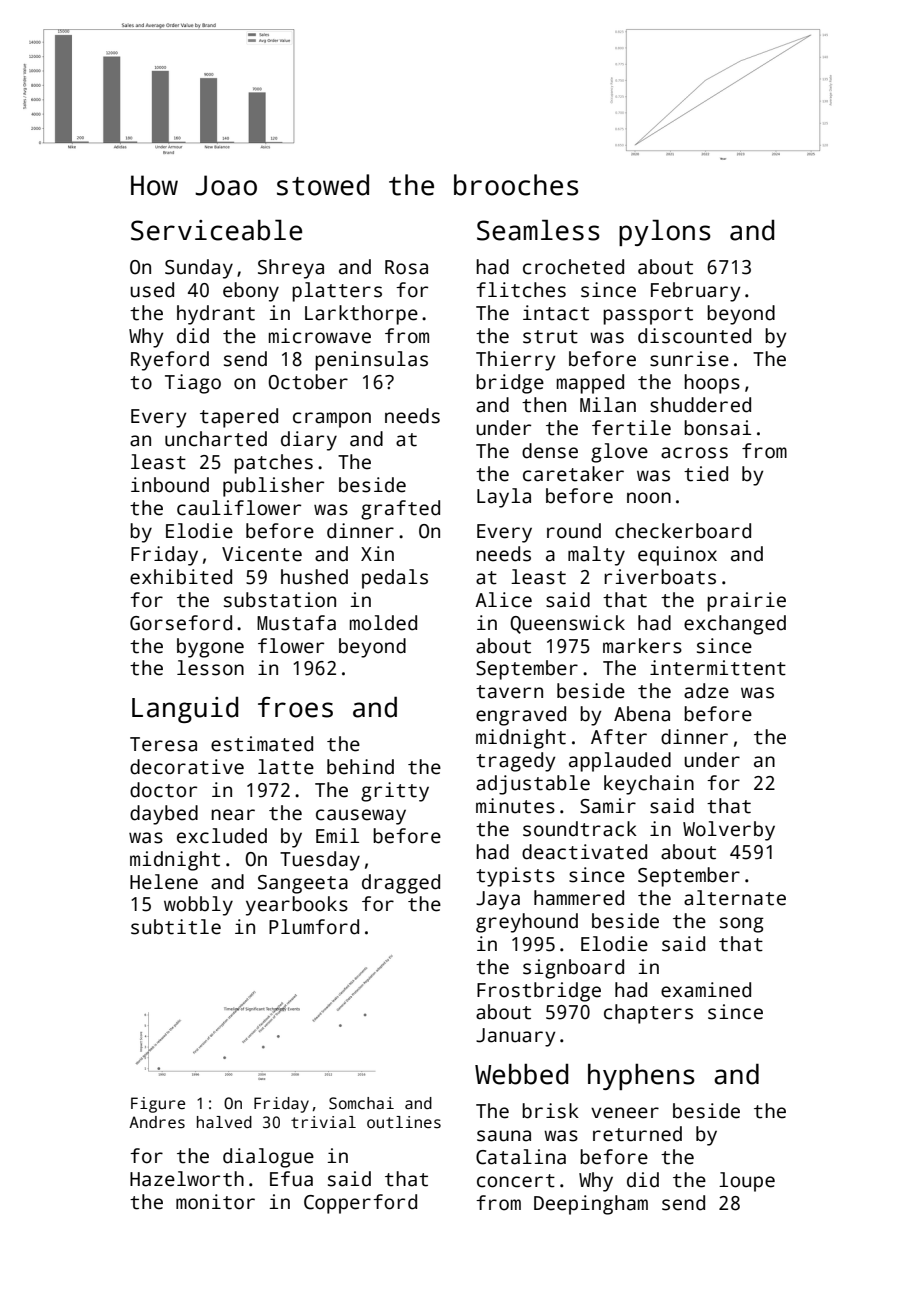 The height and width of the image is (1311, 924). I want to click on diary, so click(309, 441).
